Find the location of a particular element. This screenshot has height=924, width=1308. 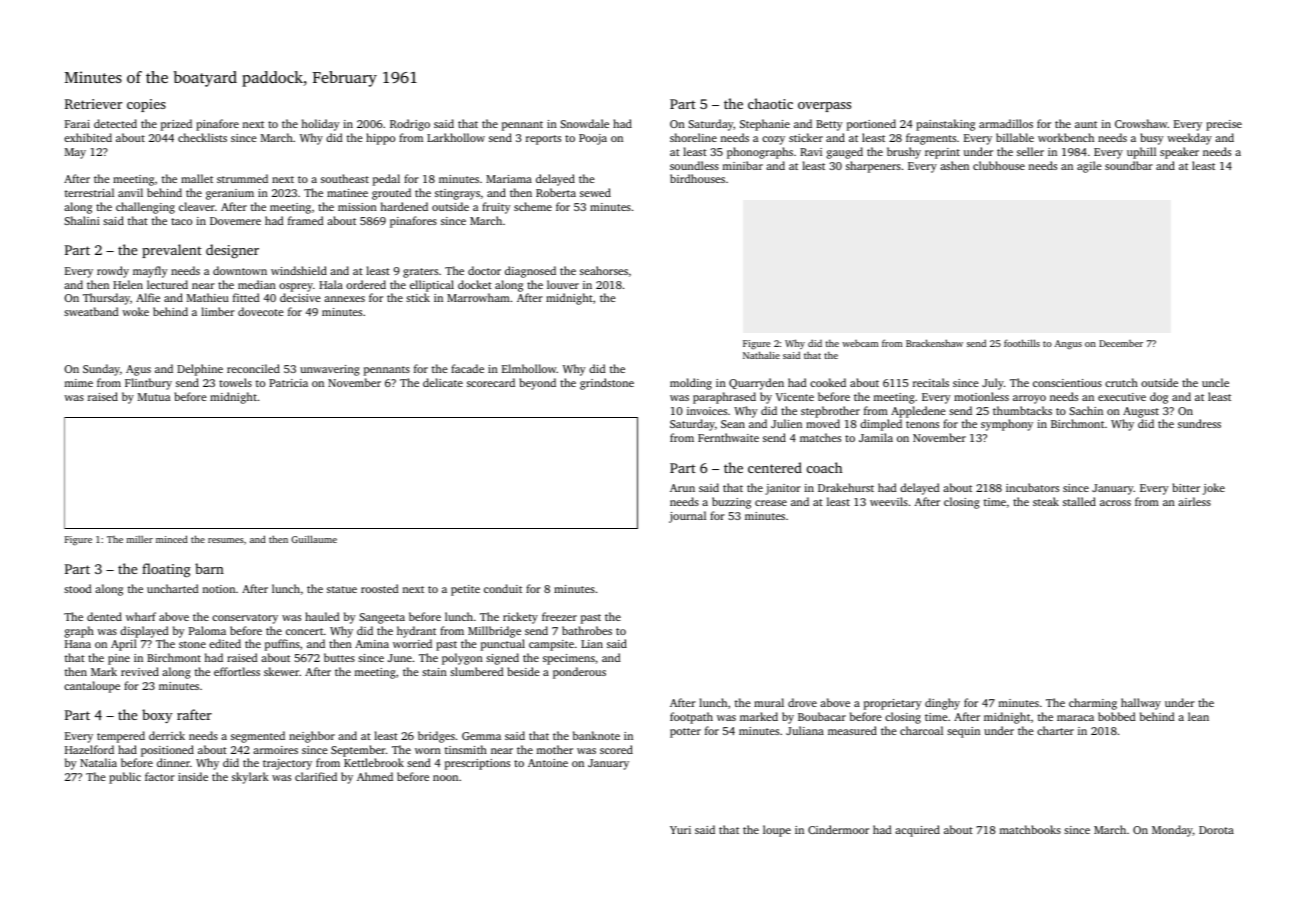

Appledene is located at coordinates (918, 412).
